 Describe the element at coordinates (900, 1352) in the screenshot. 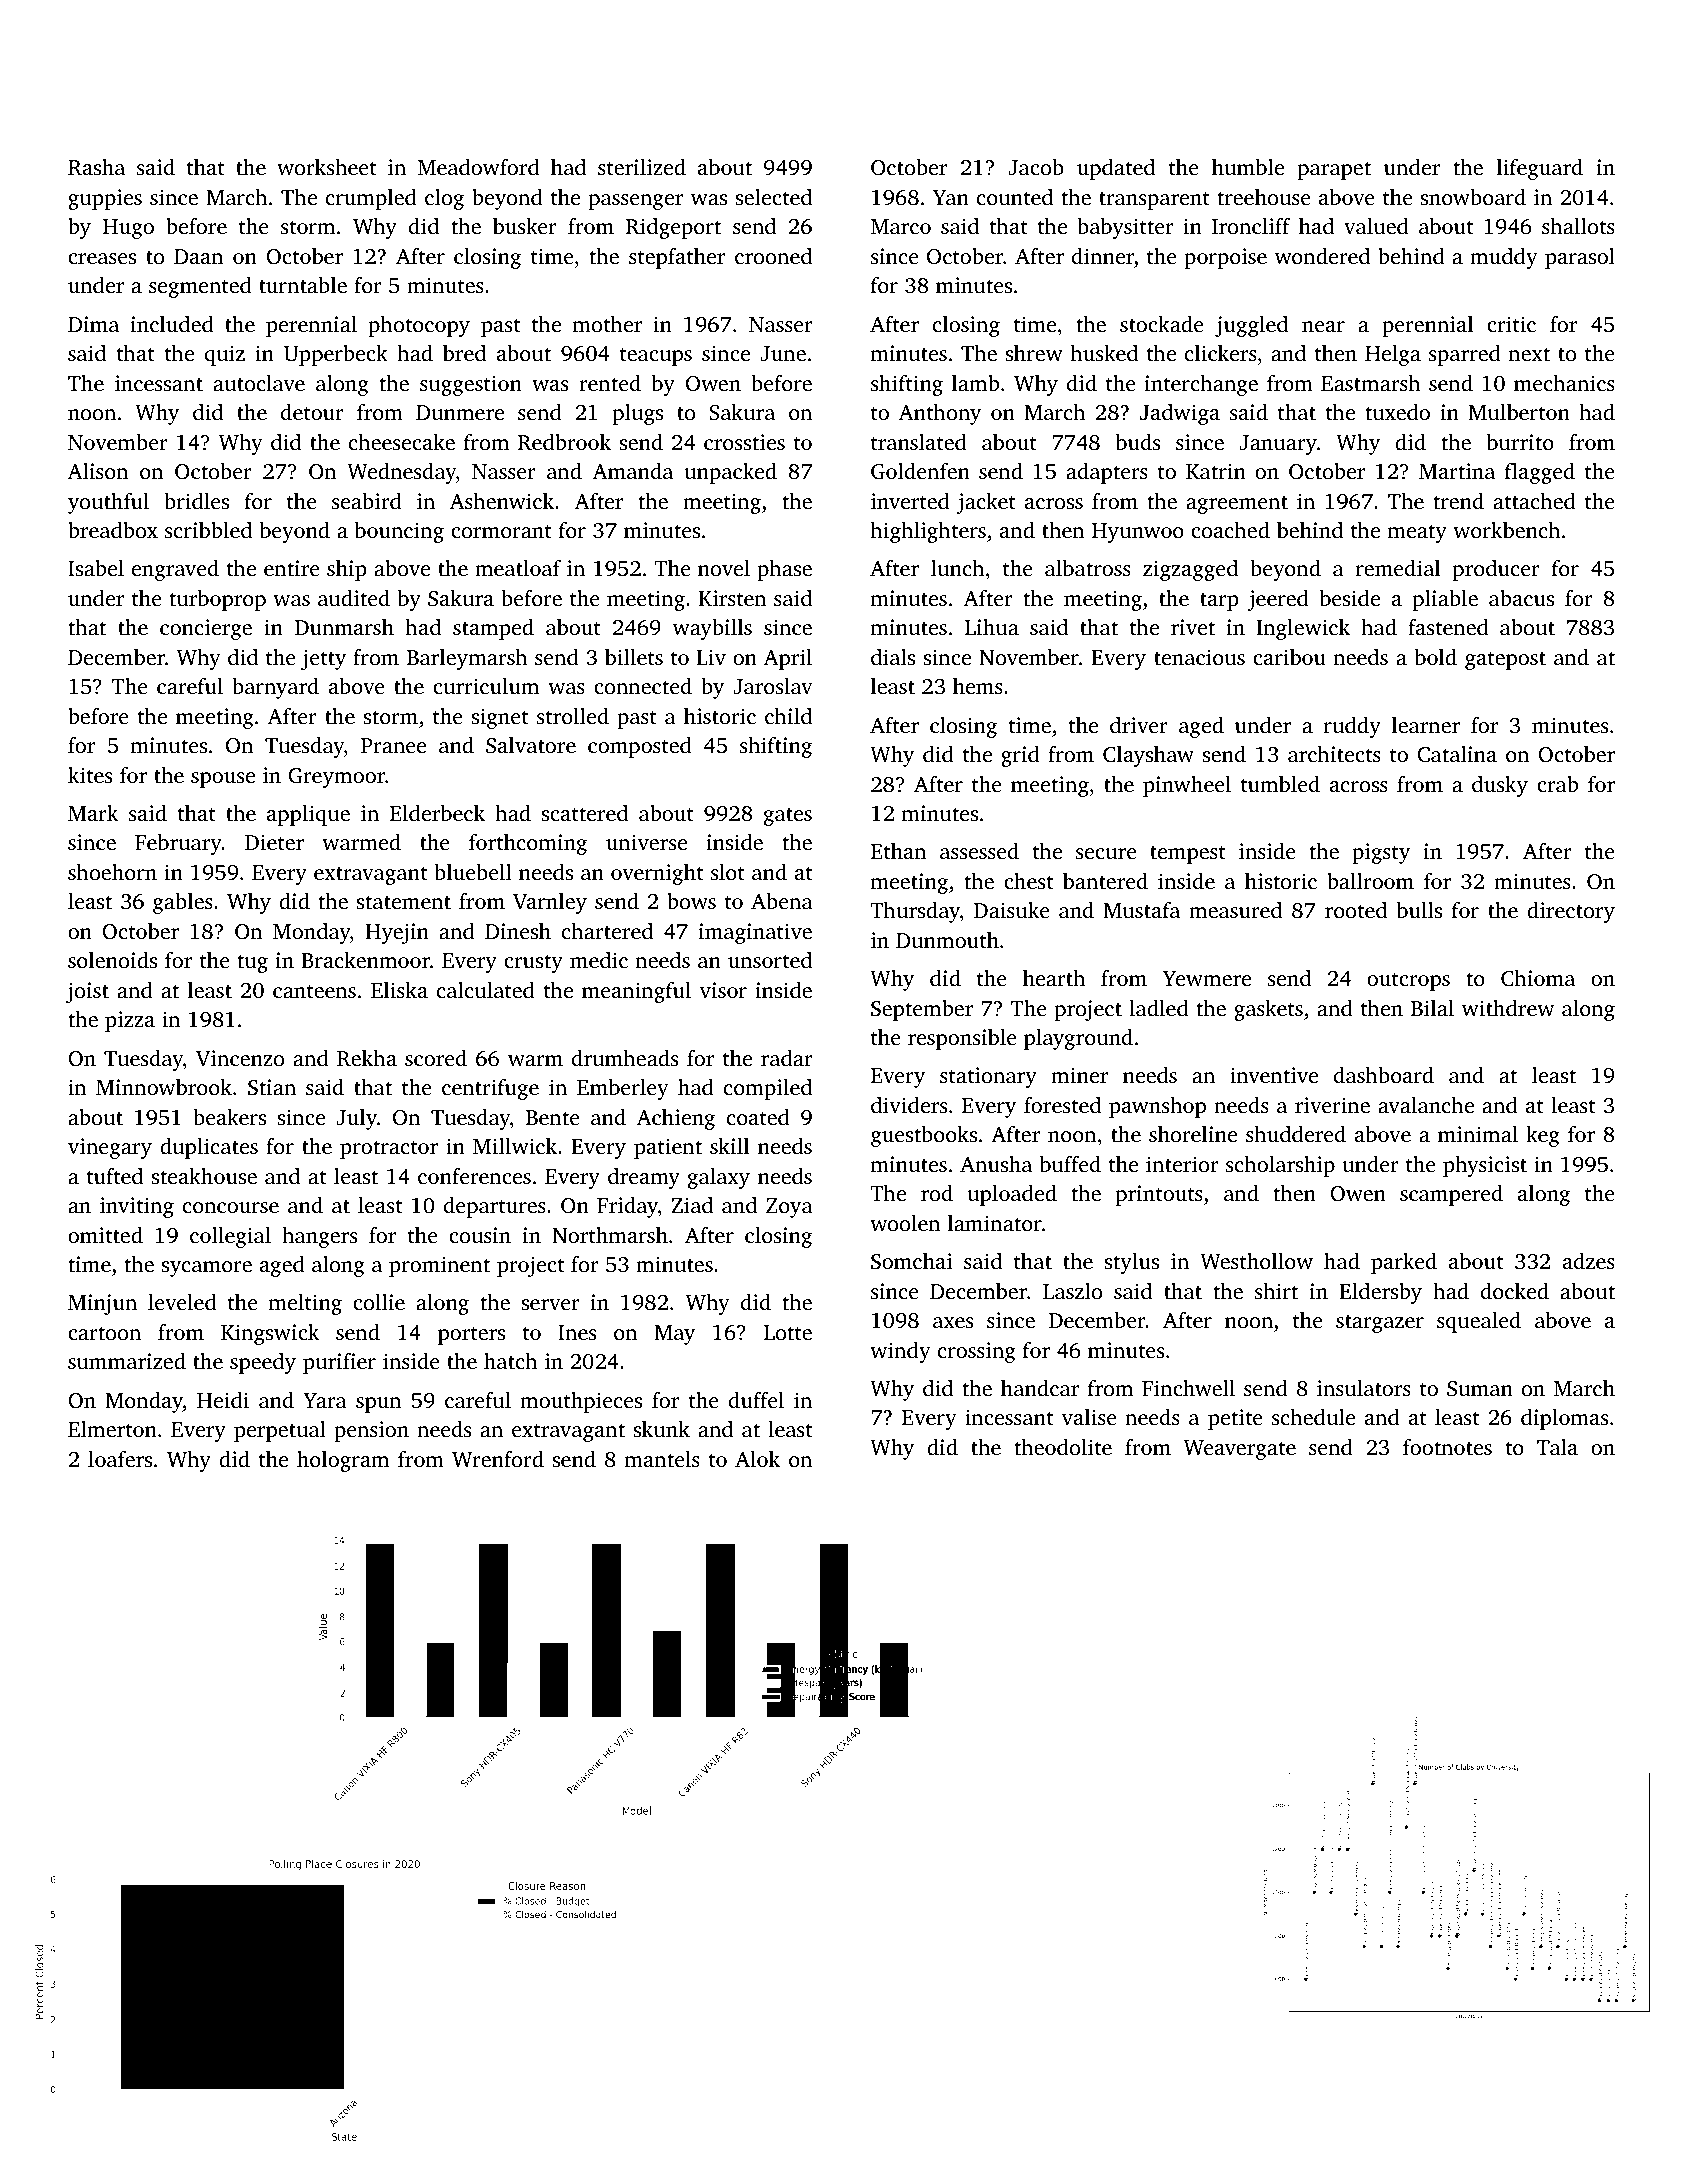

I see `windy` at that location.
